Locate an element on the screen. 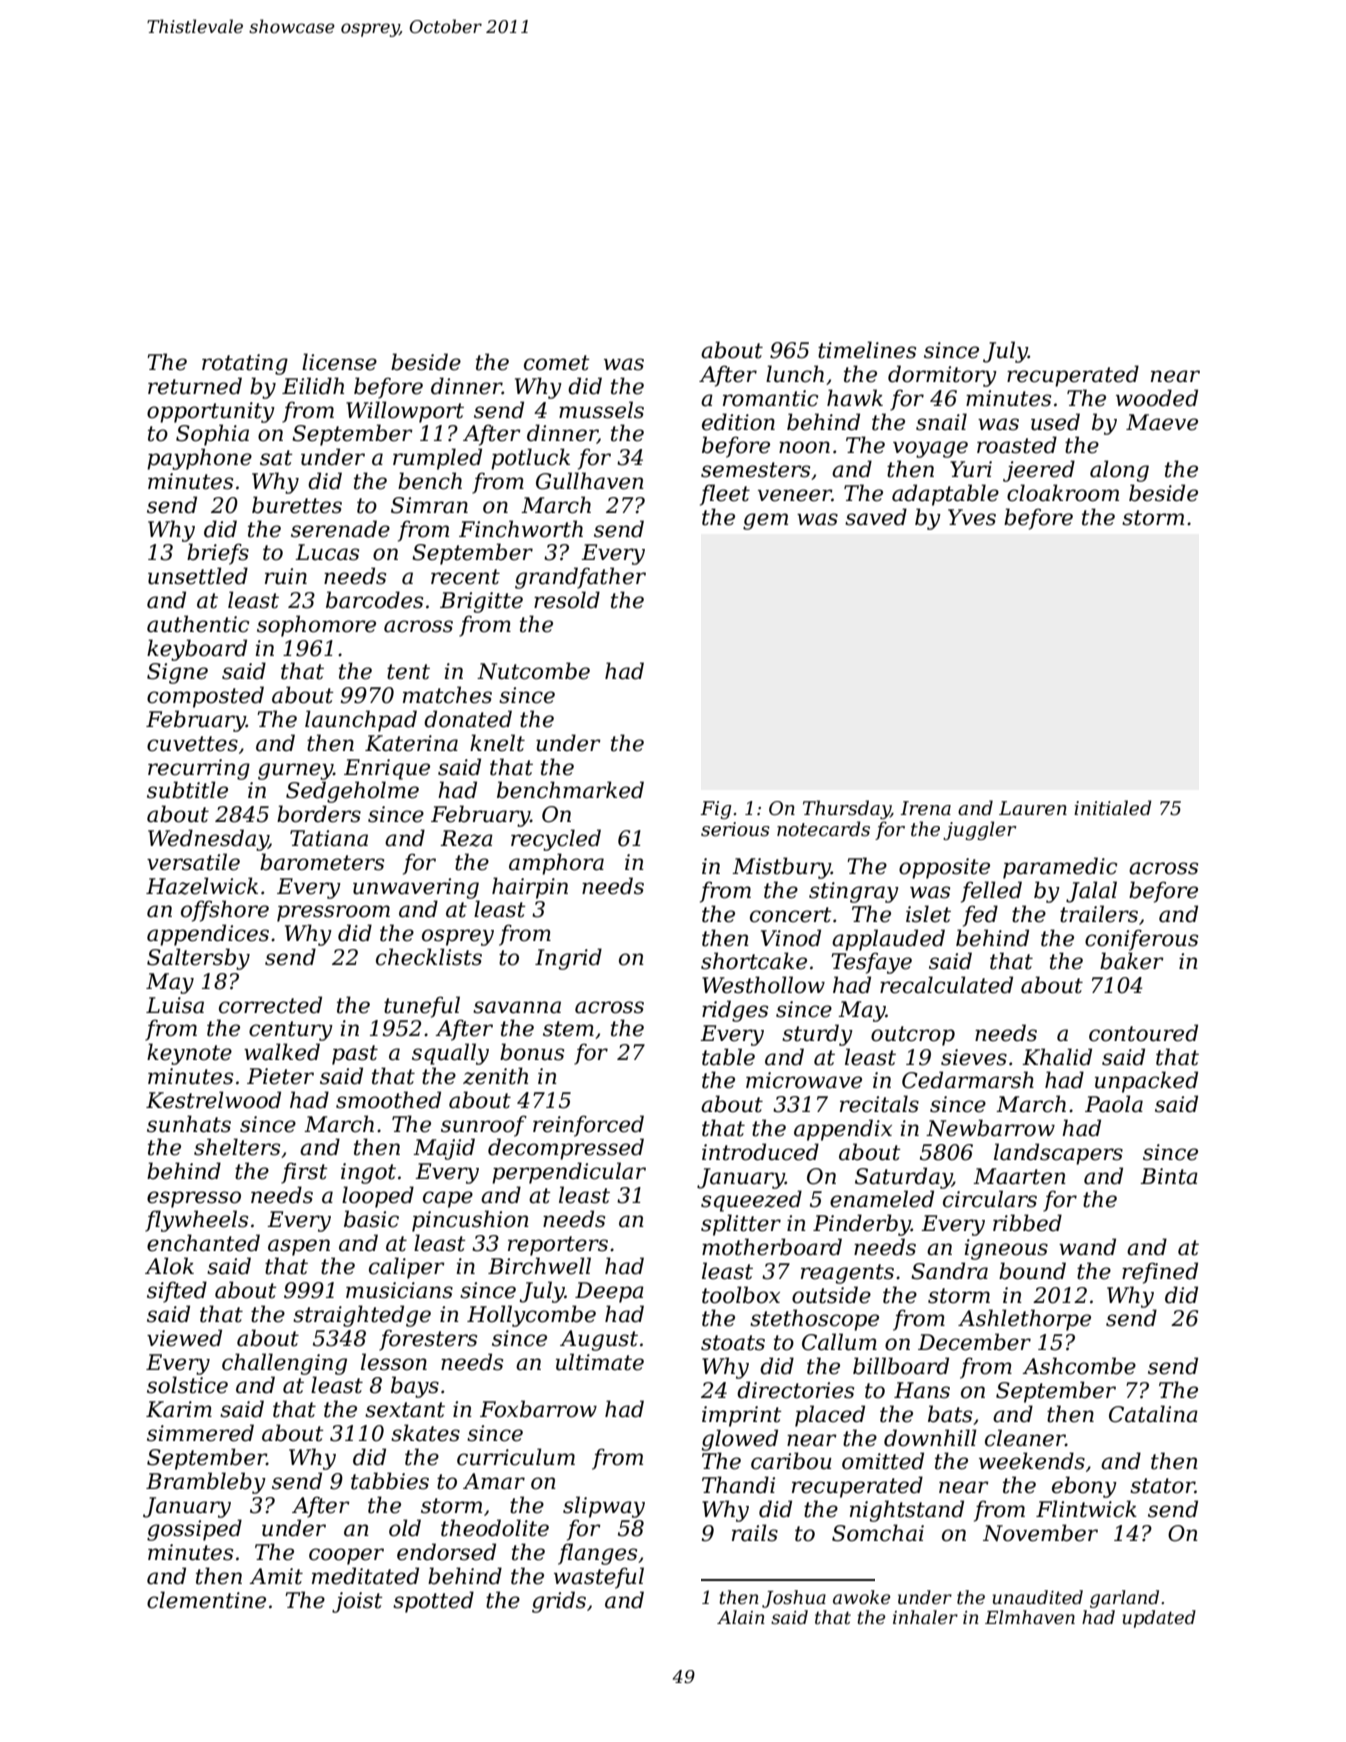 The image size is (1346, 1742). Brambleby is located at coordinates (206, 1483).
